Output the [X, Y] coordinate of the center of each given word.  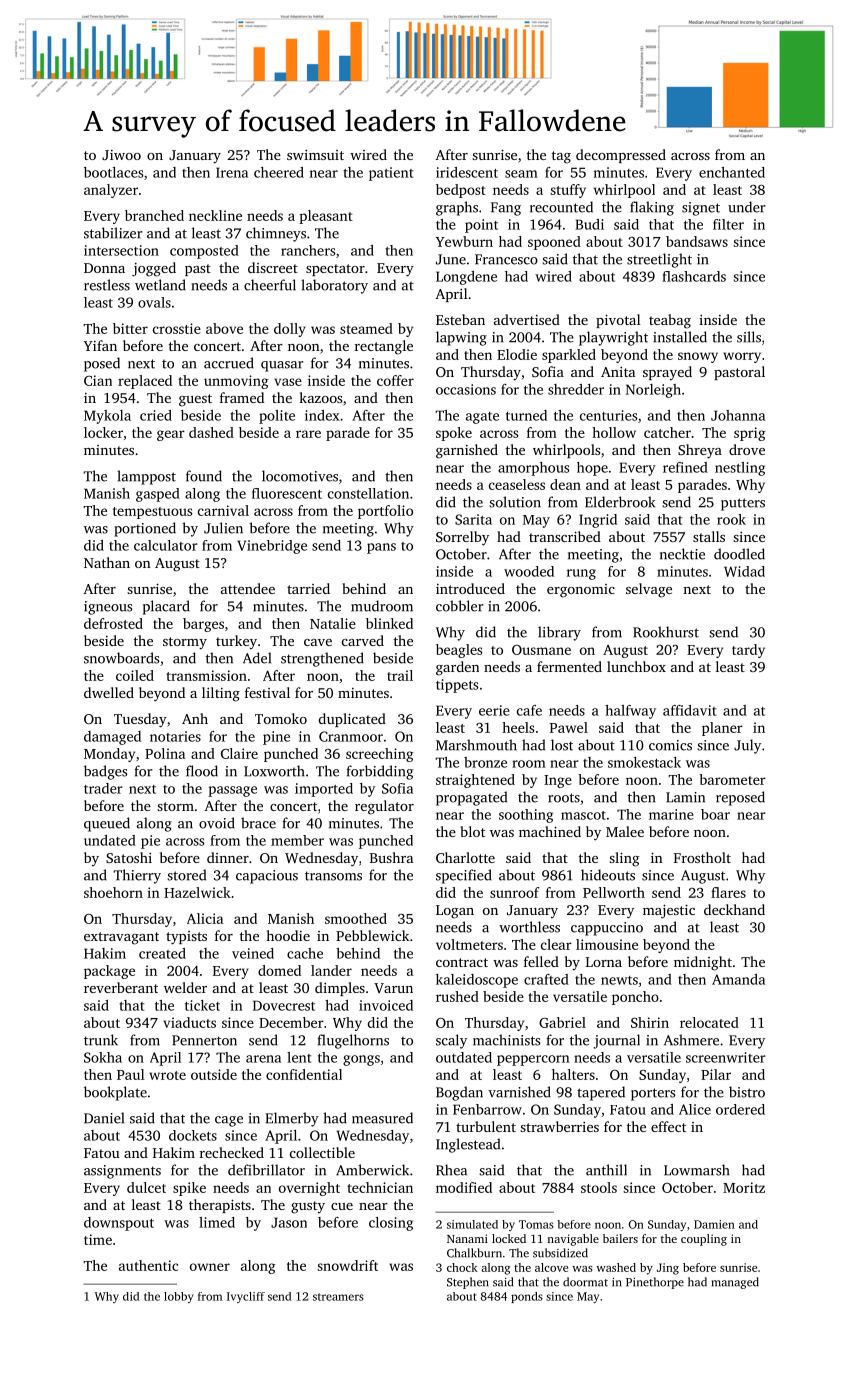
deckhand [734, 909]
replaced [145, 382]
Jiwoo [121, 155]
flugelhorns [353, 1041]
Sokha [103, 1057]
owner [210, 1267]
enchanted [732, 172]
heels [518, 727]
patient [391, 174]
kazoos [320, 397]
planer [722, 729]
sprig [750, 434]
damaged [112, 738]
